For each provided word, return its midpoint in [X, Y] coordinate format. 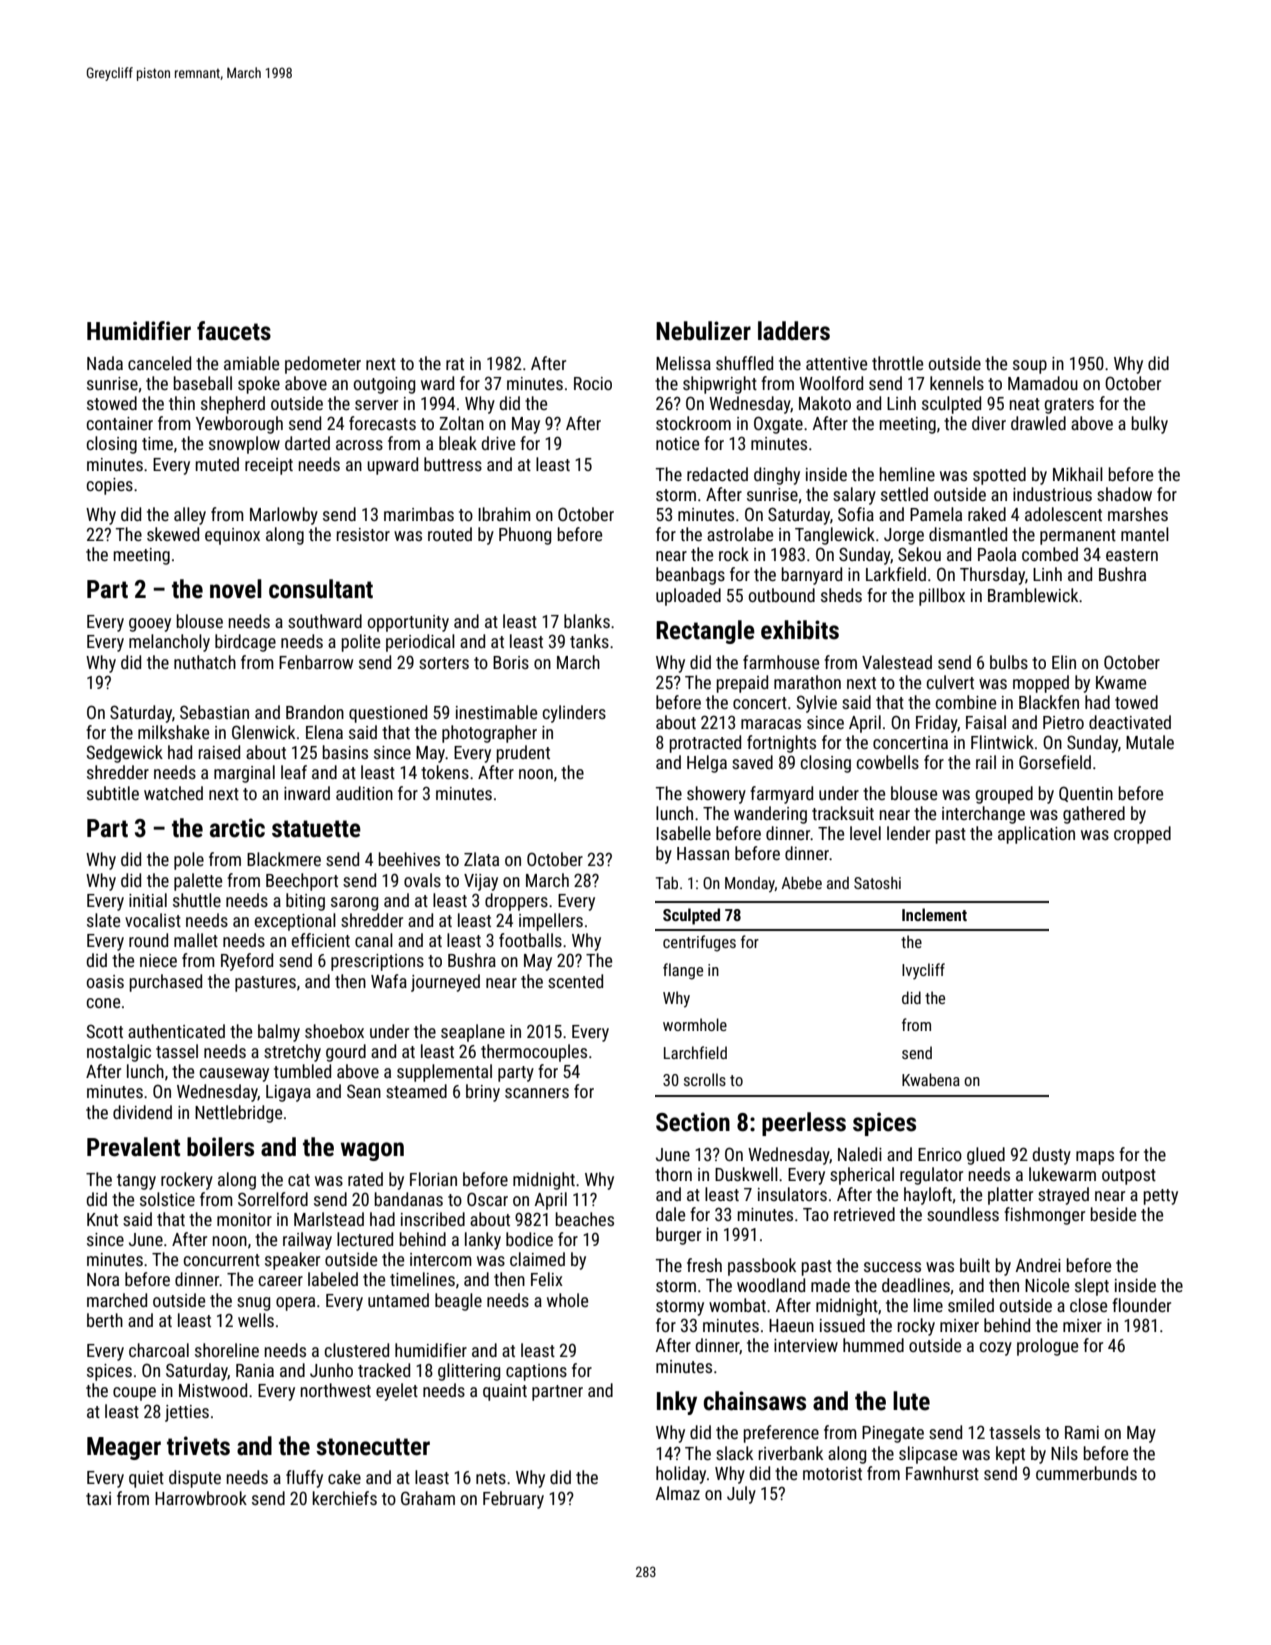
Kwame [1121, 682]
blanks [587, 621]
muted [217, 464]
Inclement [934, 914]
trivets [198, 1446]
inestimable [496, 712]
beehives [409, 859]
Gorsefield [1055, 762]
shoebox [334, 1031]
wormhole [695, 1024]
